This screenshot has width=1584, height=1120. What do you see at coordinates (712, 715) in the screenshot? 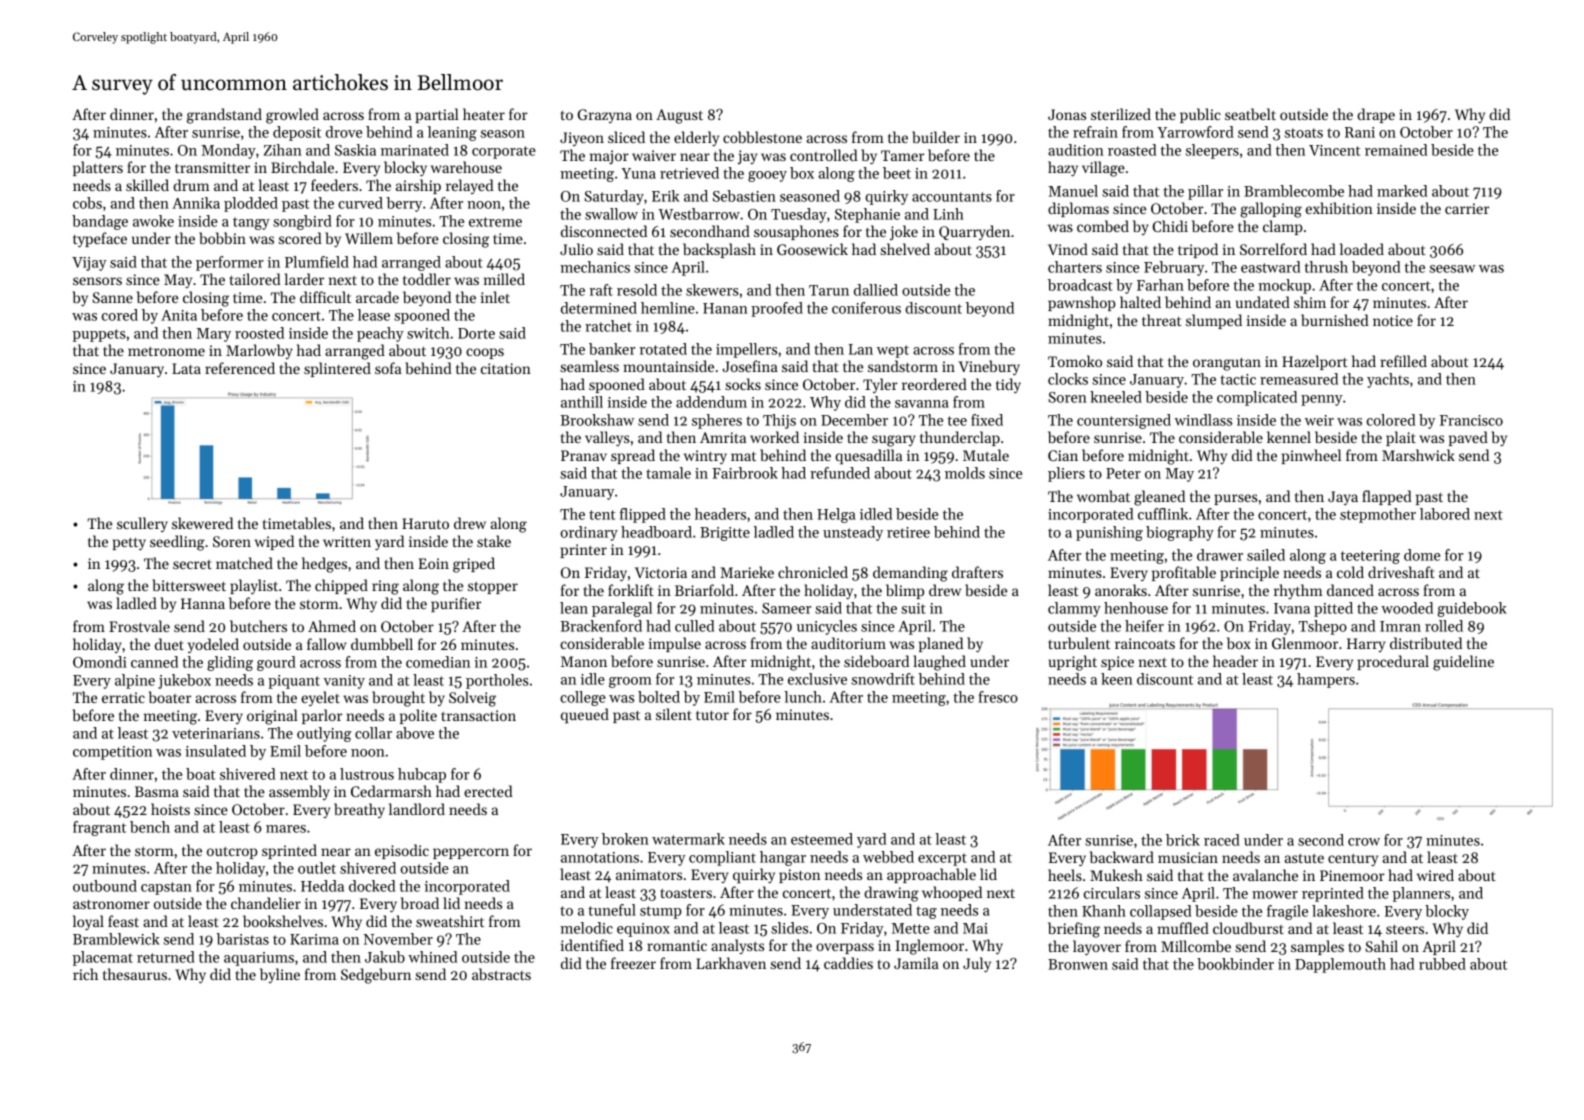
I see `tutor` at bounding box center [712, 715].
